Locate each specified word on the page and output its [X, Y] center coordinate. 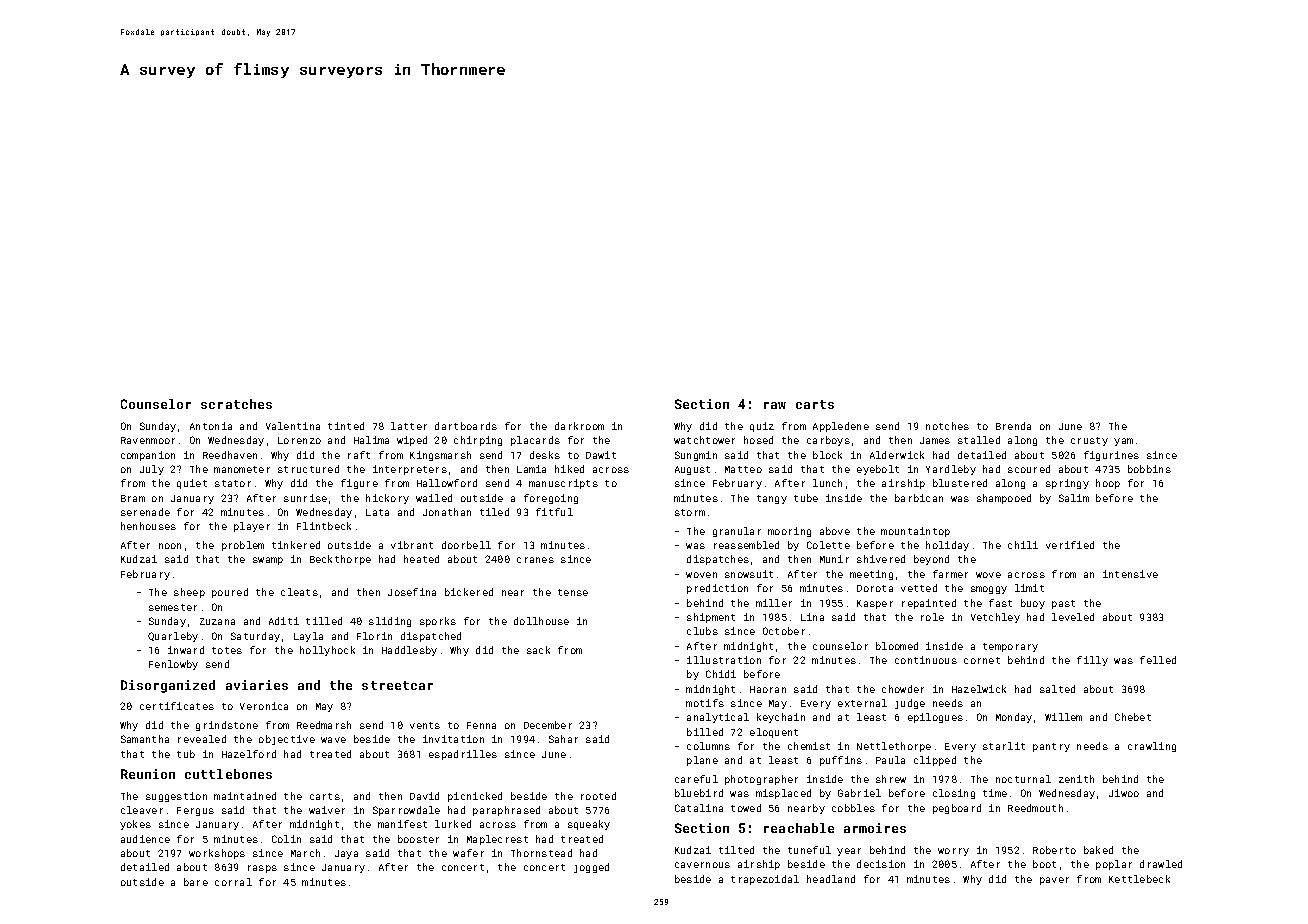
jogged [591, 868]
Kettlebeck [1139, 879]
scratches [236, 404]
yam [1123, 442]
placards [535, 441]
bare [196, 882]
